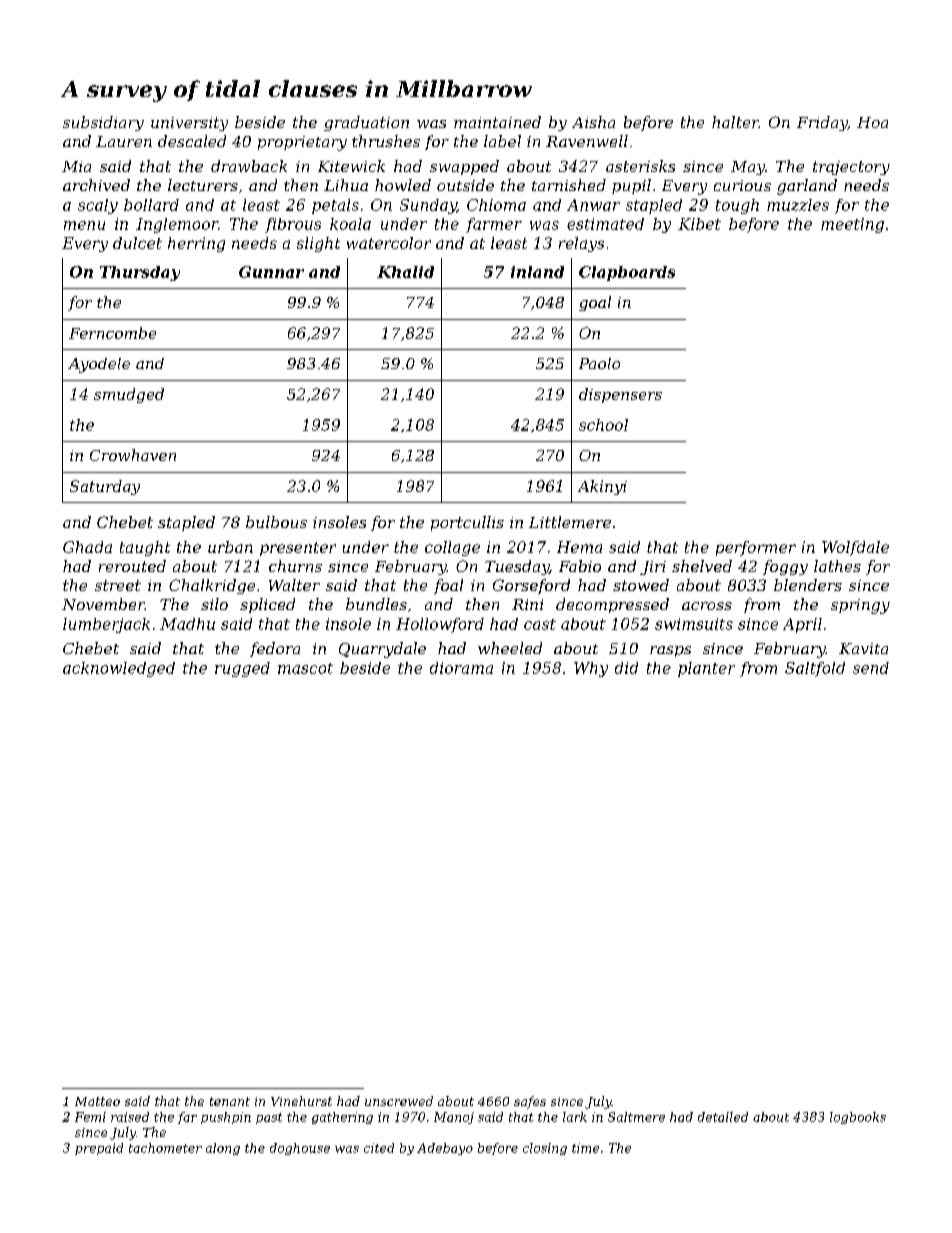 This document has height=1233, width=952. Describe the element at coordinates (620, 395) in the document. I see `dispensers` at that location.
